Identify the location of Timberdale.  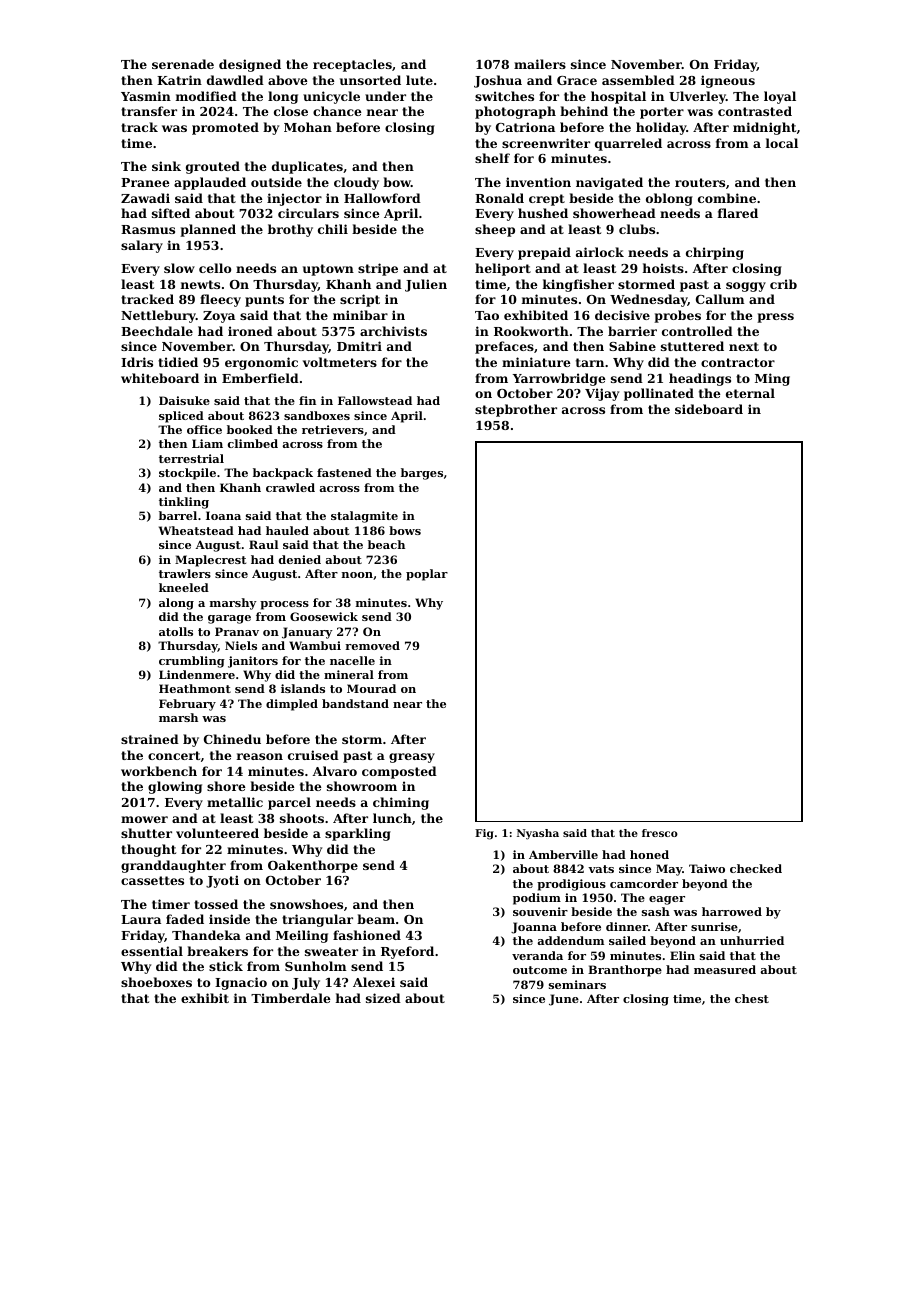
(290, 998).
